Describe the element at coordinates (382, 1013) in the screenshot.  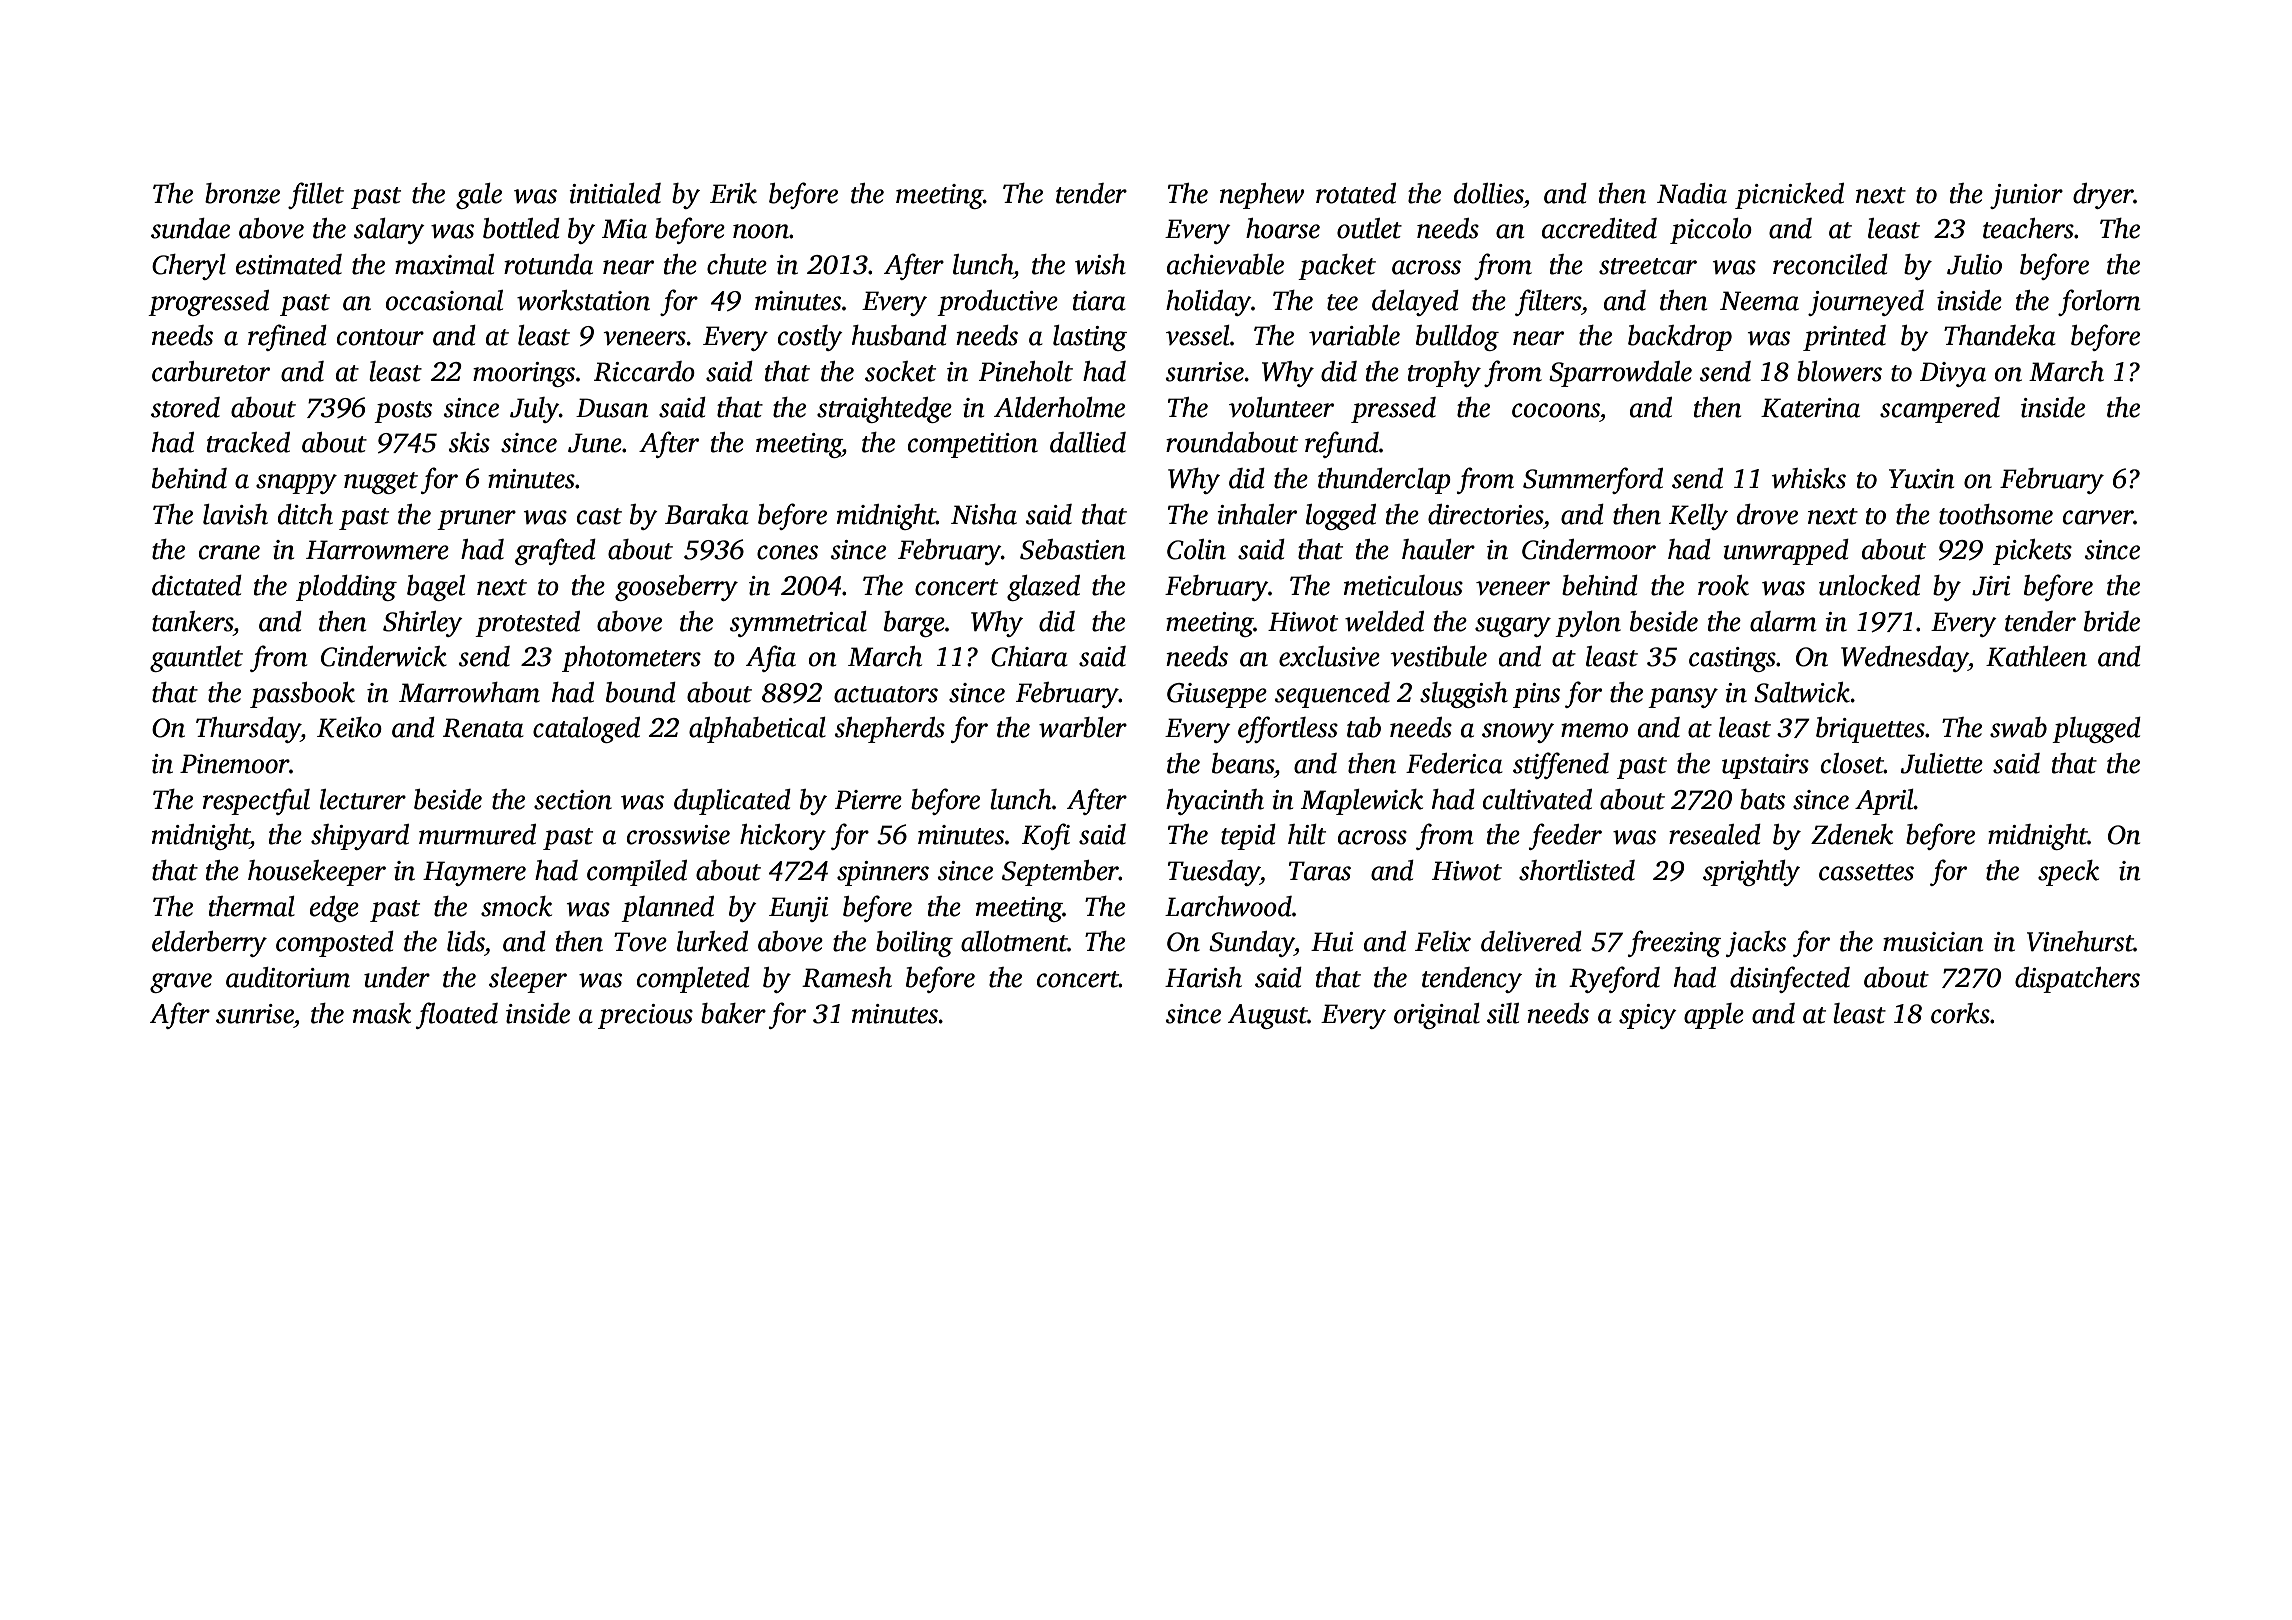
I see `mask` at that location.
